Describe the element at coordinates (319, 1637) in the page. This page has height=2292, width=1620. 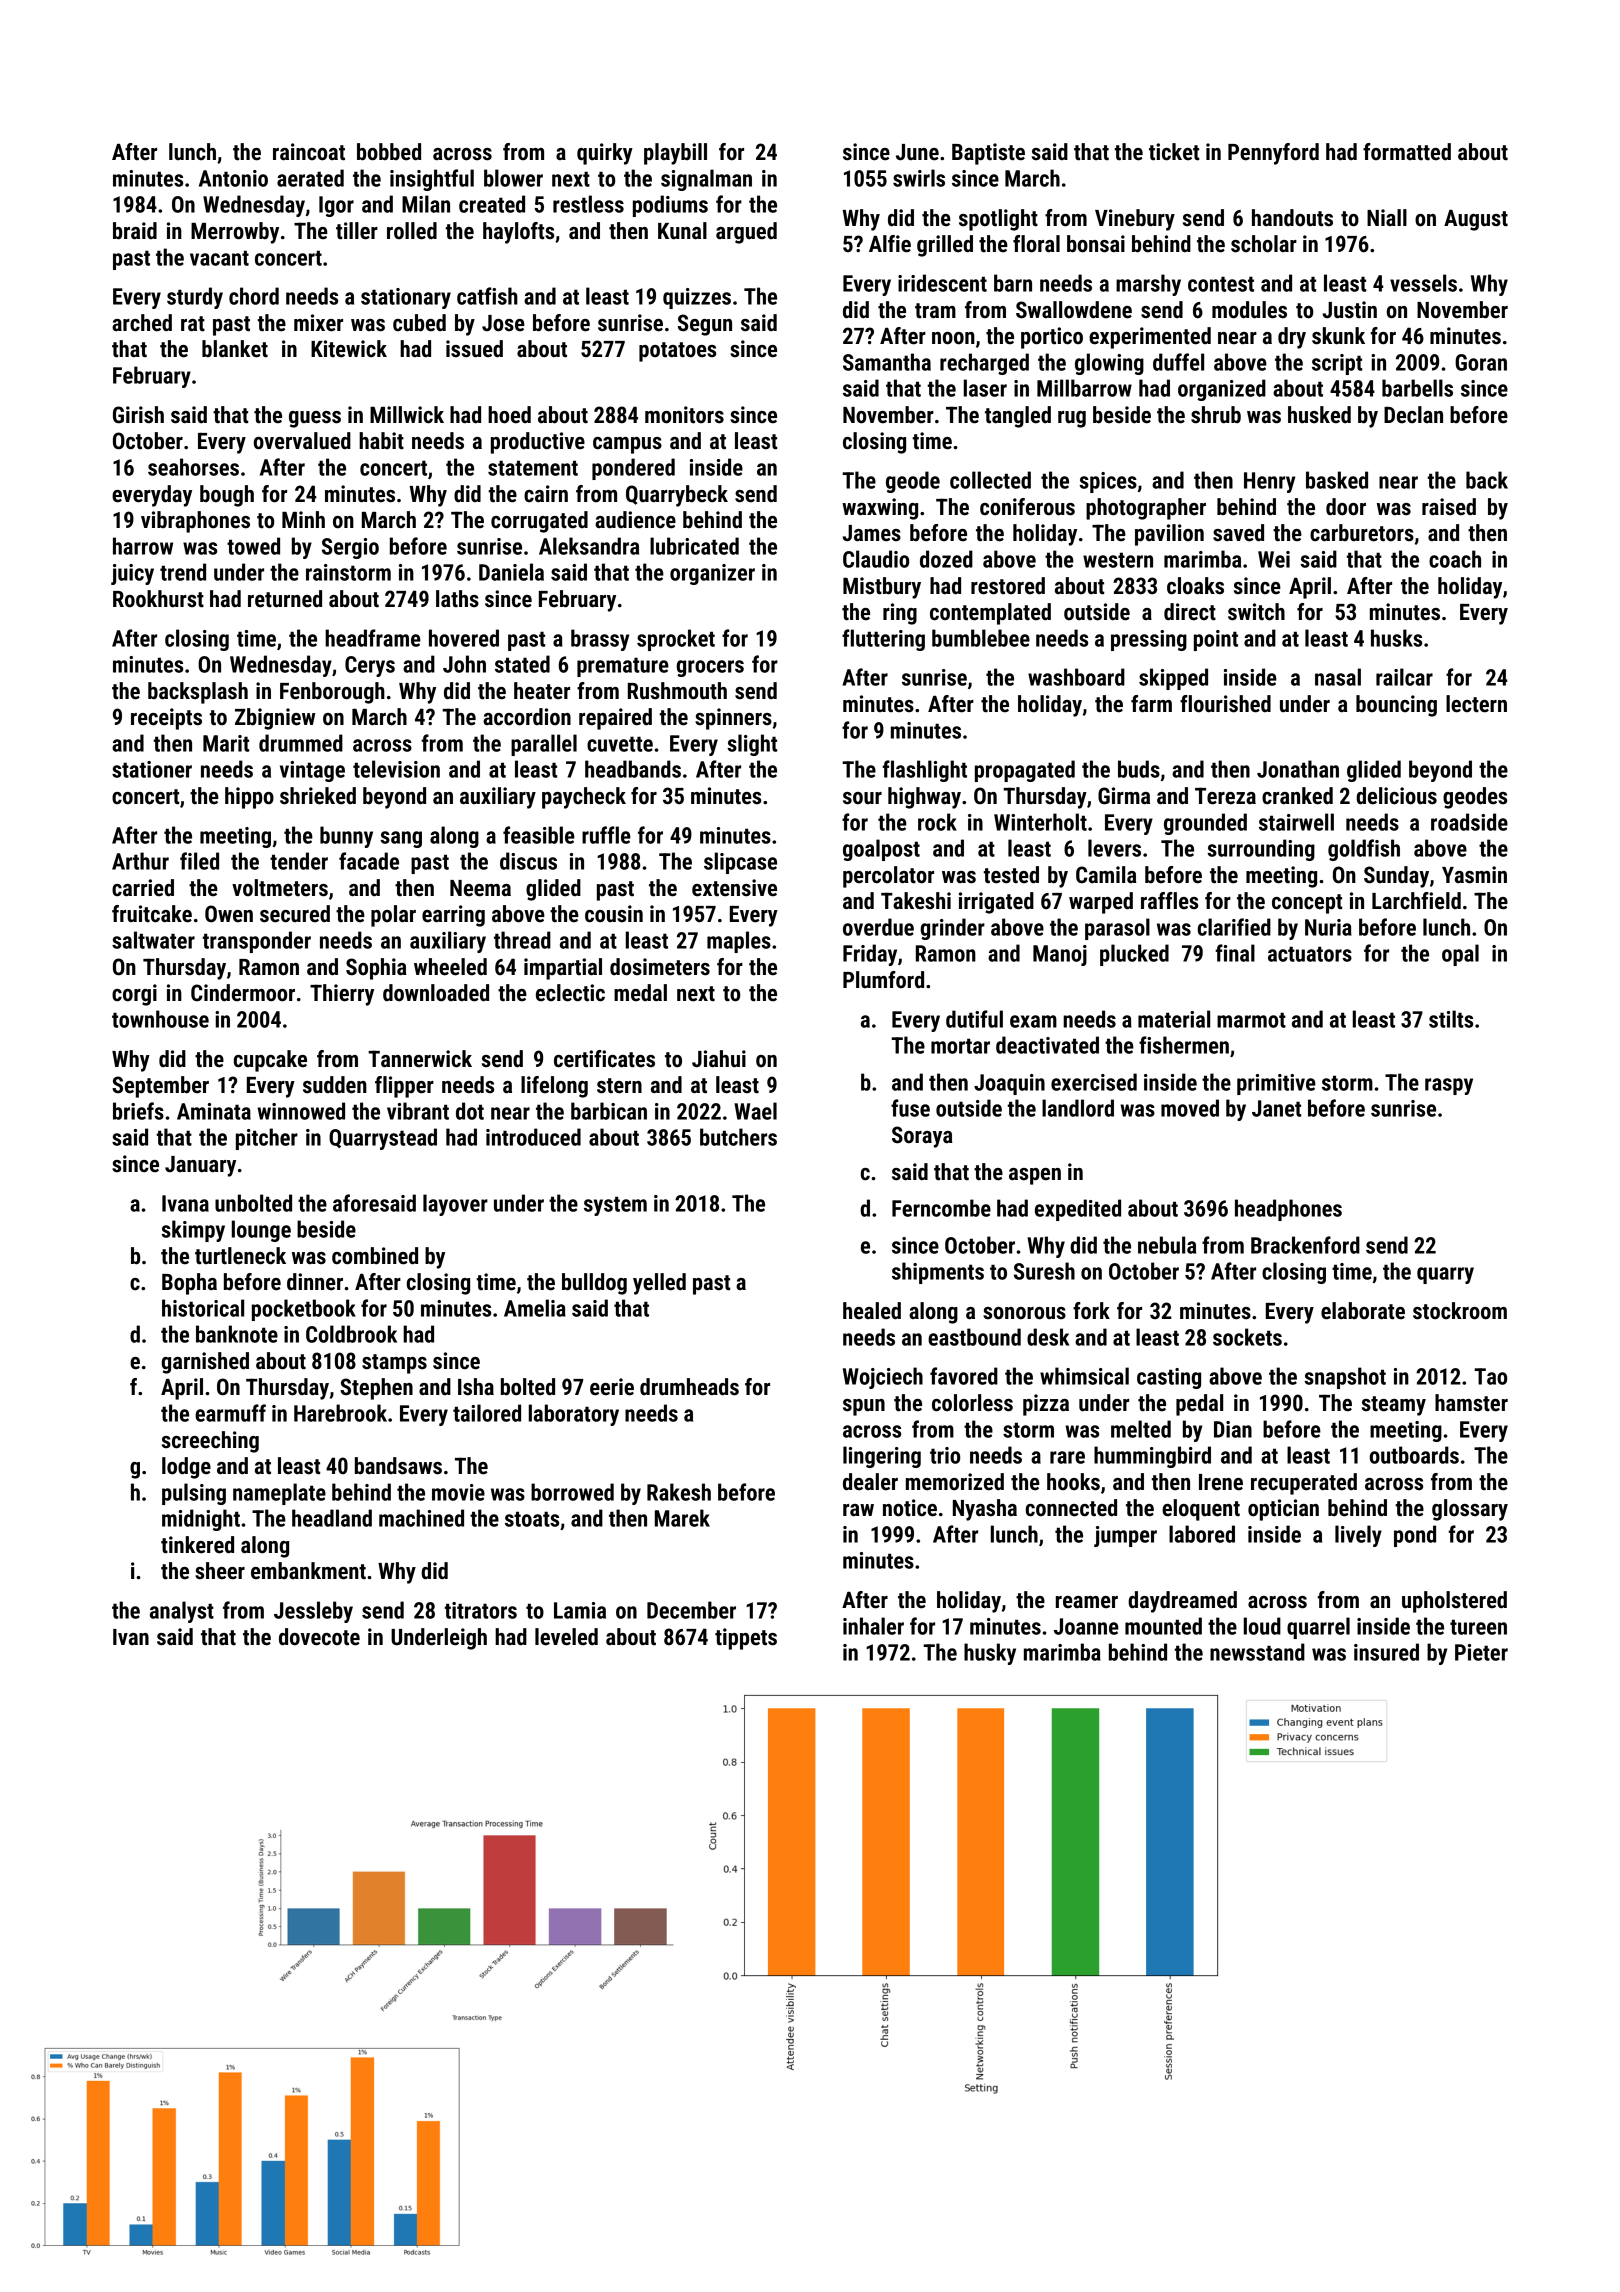
I see `dovecote` at that location.
